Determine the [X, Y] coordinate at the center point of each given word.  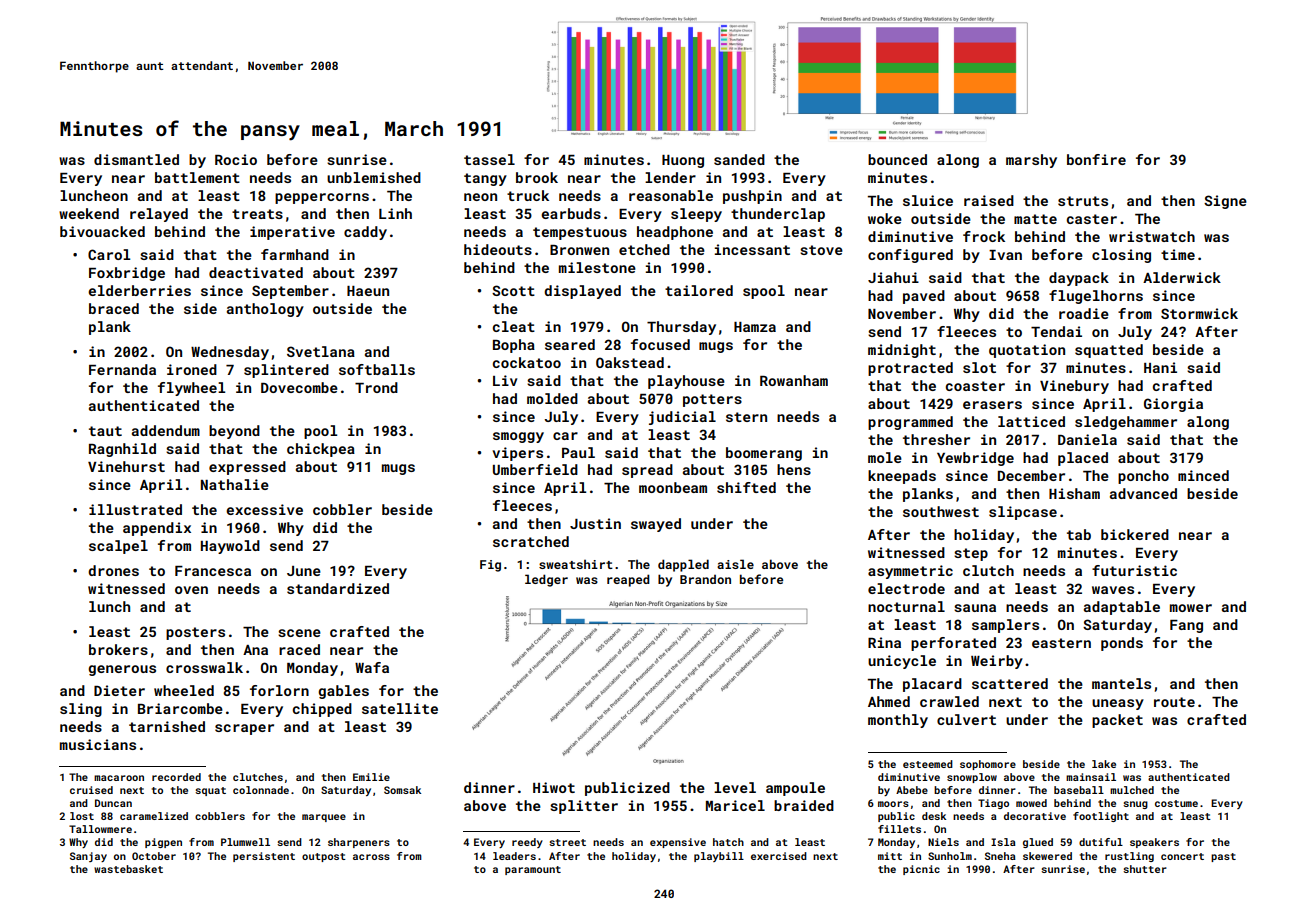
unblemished [374, 177]
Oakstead [630, 362]
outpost [324, 857]
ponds [1122, 644]
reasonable [671, 195]
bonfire [1096, 159]
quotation [1027, 351]
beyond [234, 432]
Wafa [372, 667]
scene [299, 633]
